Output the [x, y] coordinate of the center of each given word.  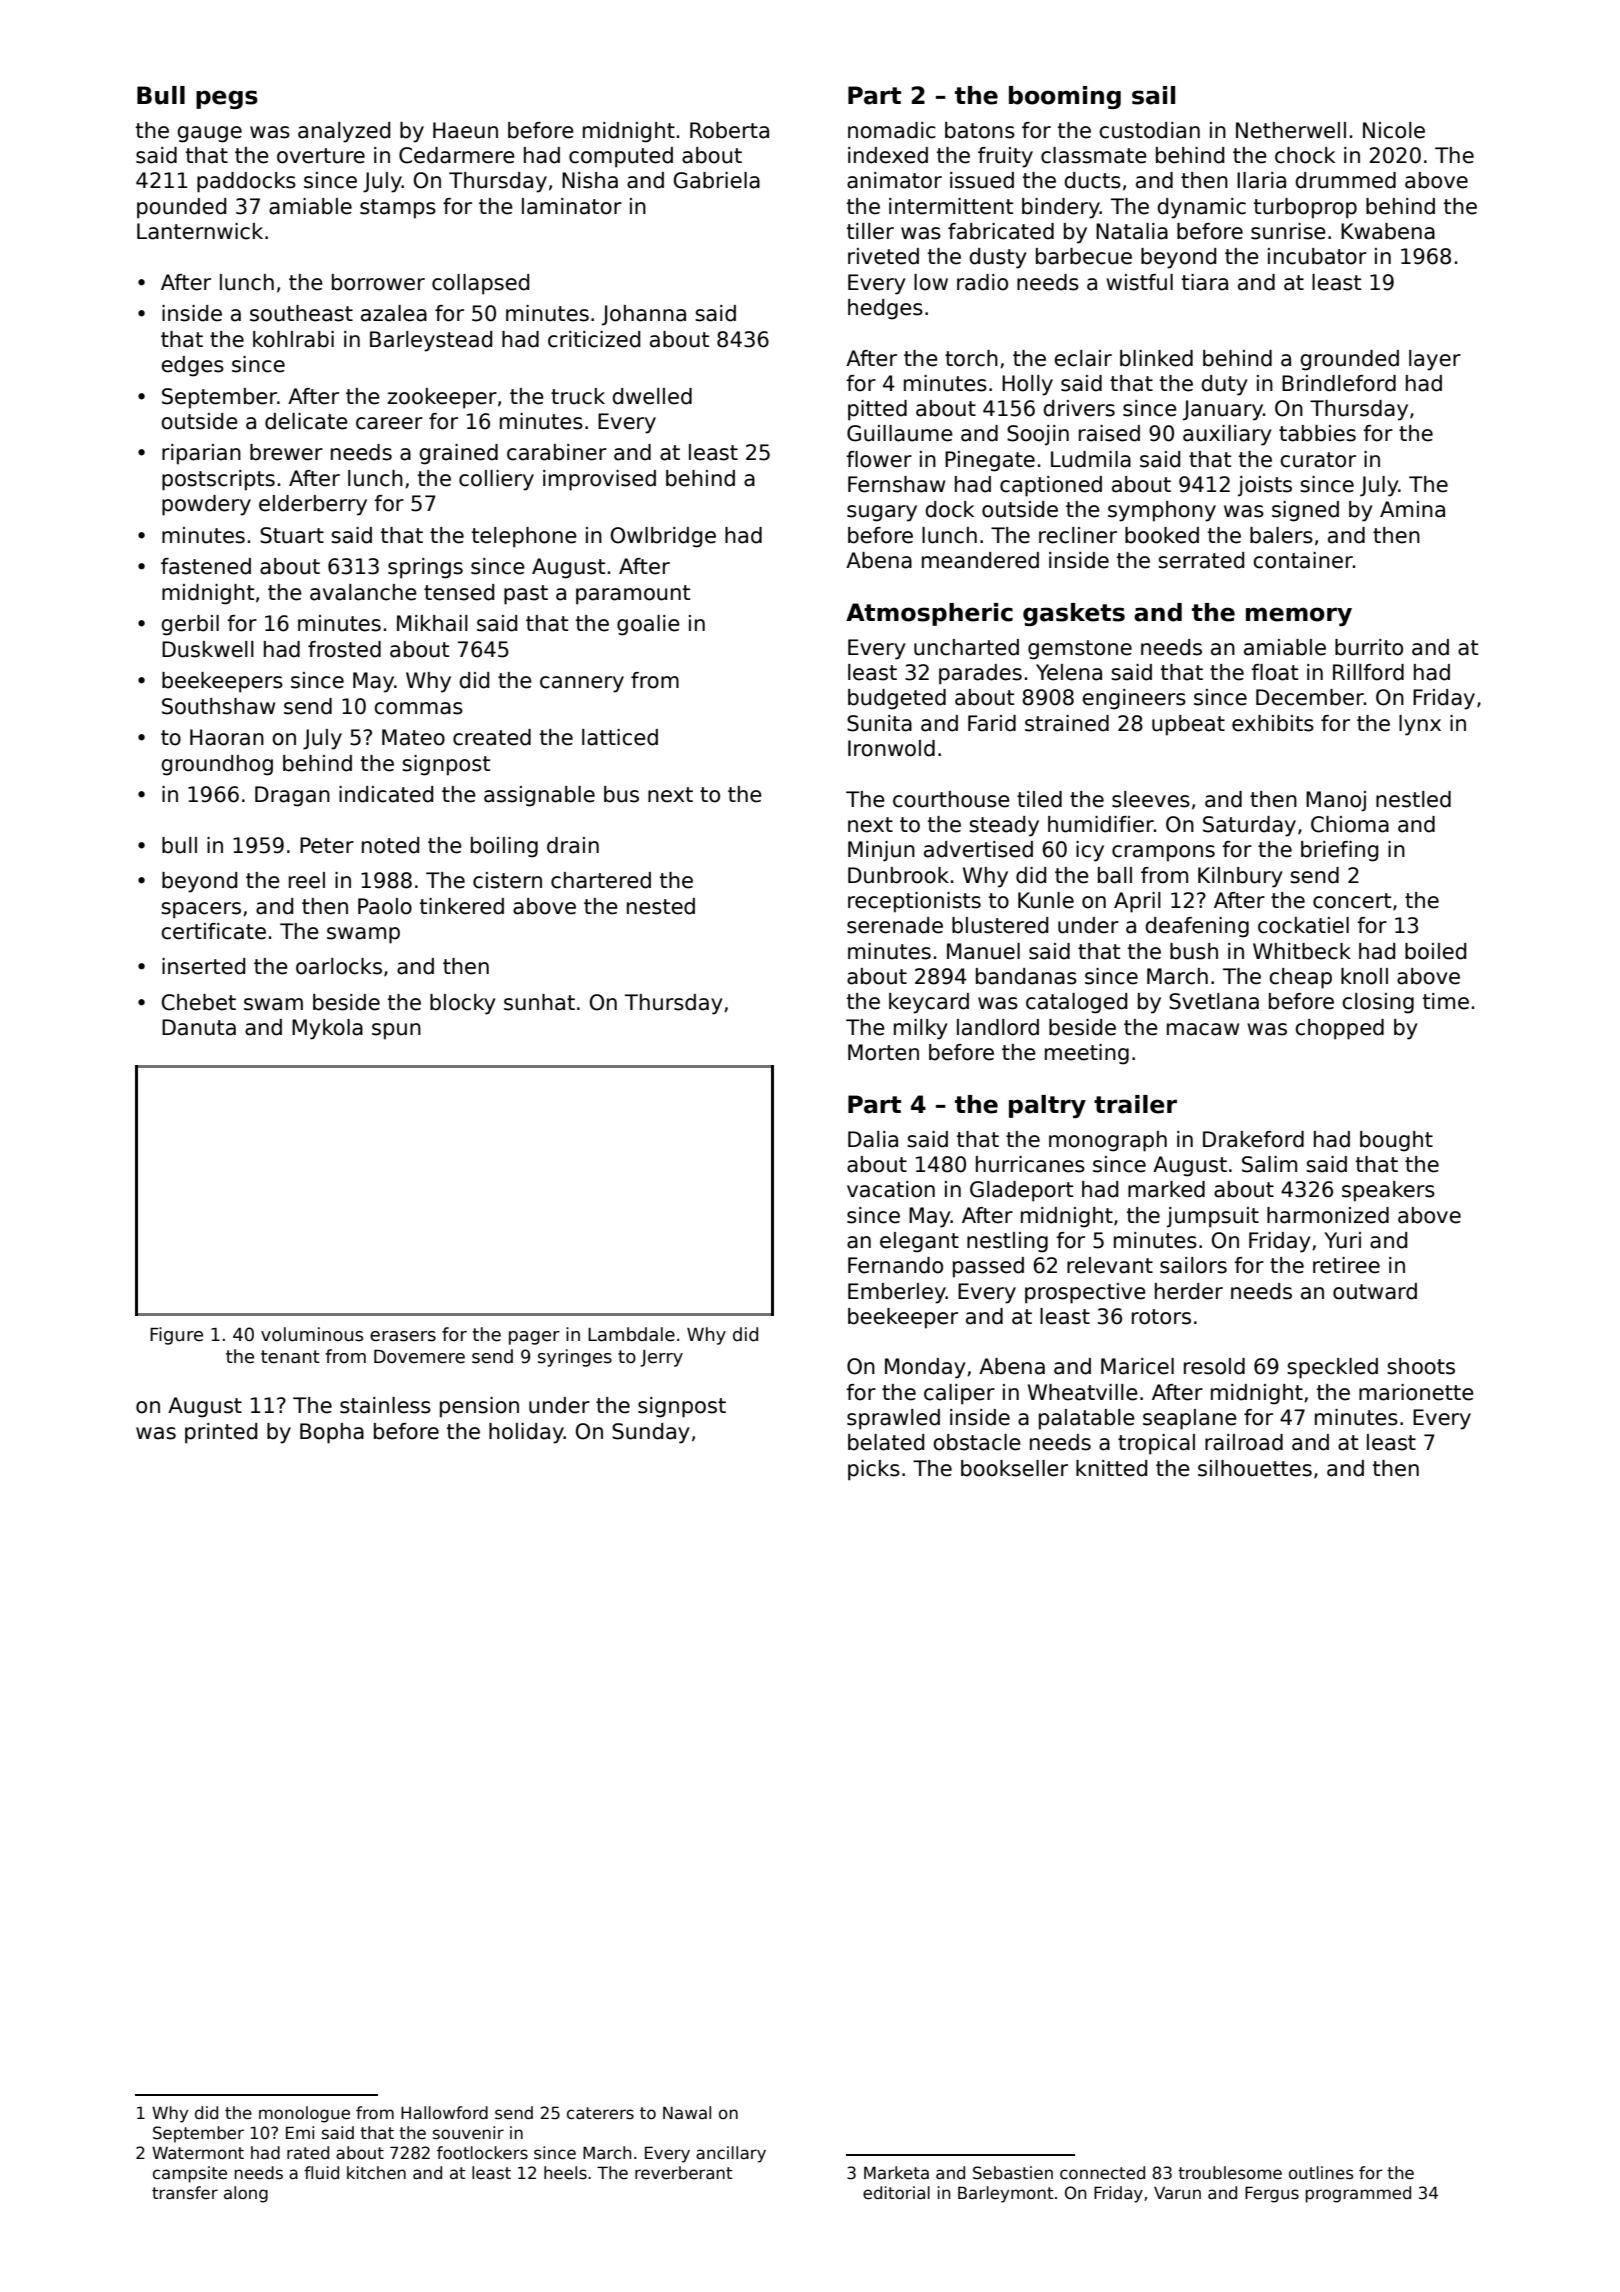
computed [621, 157]
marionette [1416, 1392]
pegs [227, 99]
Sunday [651, 1433]
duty [1224, 385]
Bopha [332, 1433]
